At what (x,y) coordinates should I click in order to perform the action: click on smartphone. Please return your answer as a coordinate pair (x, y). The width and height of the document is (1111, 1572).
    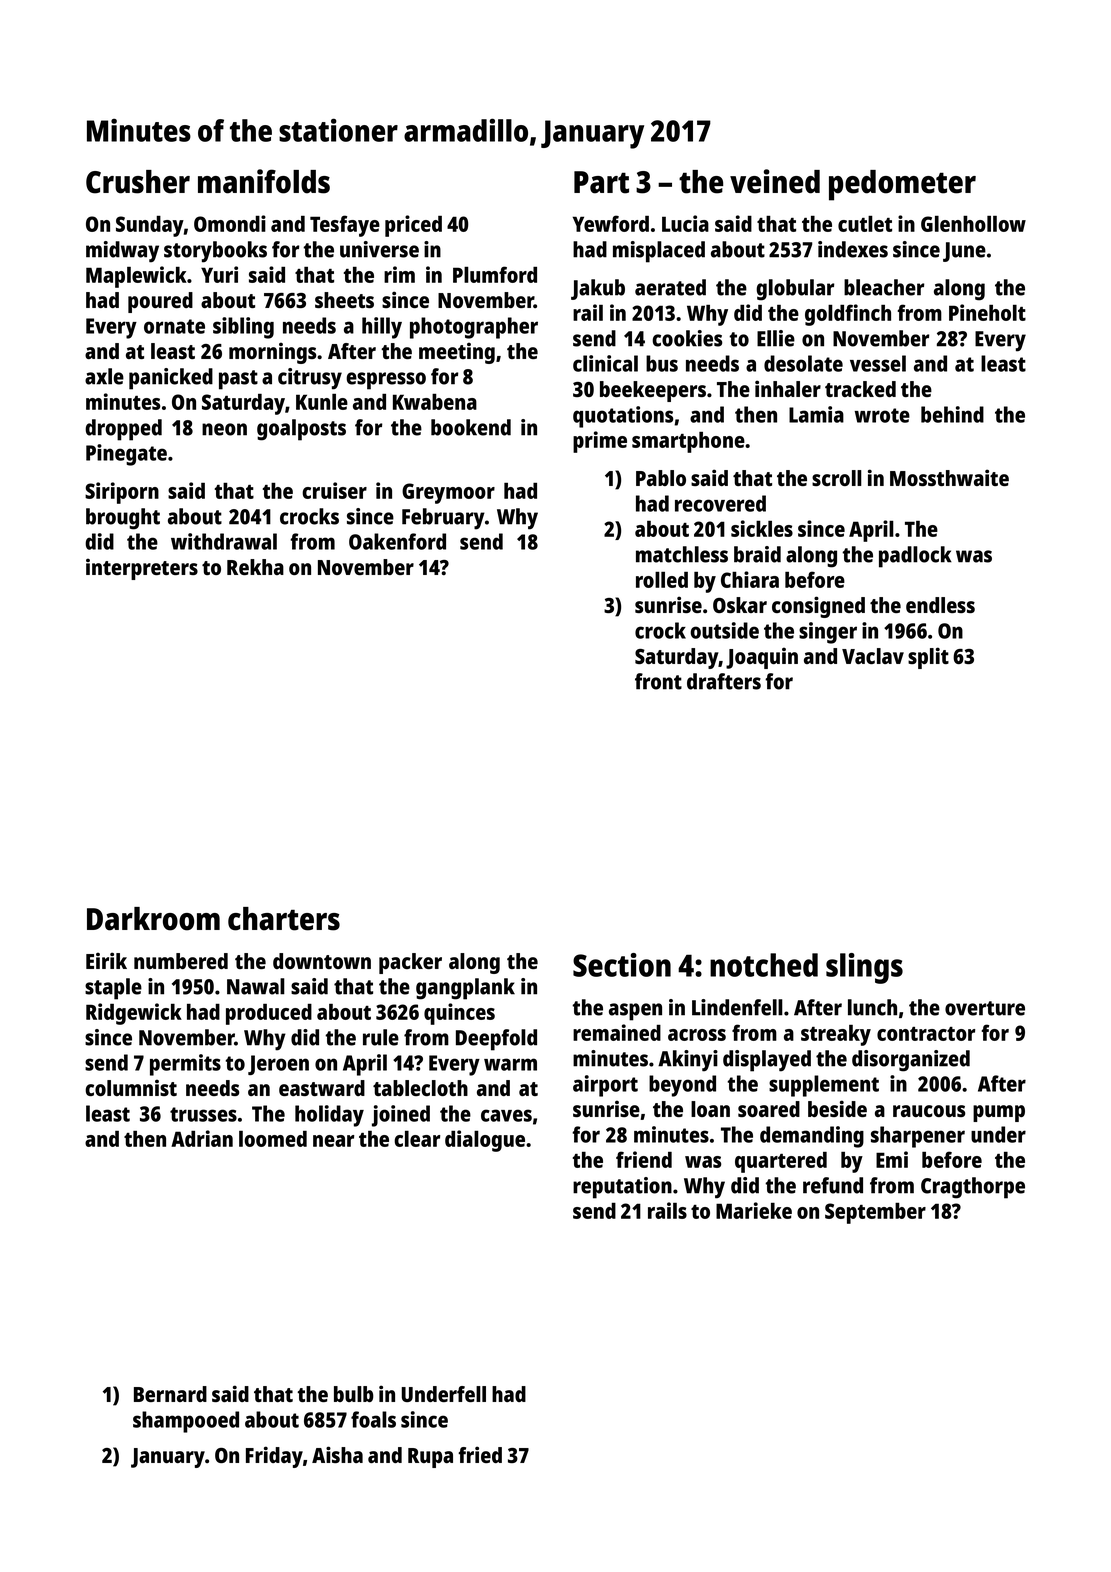
    Looking at the image, I should click on (688, 442).
